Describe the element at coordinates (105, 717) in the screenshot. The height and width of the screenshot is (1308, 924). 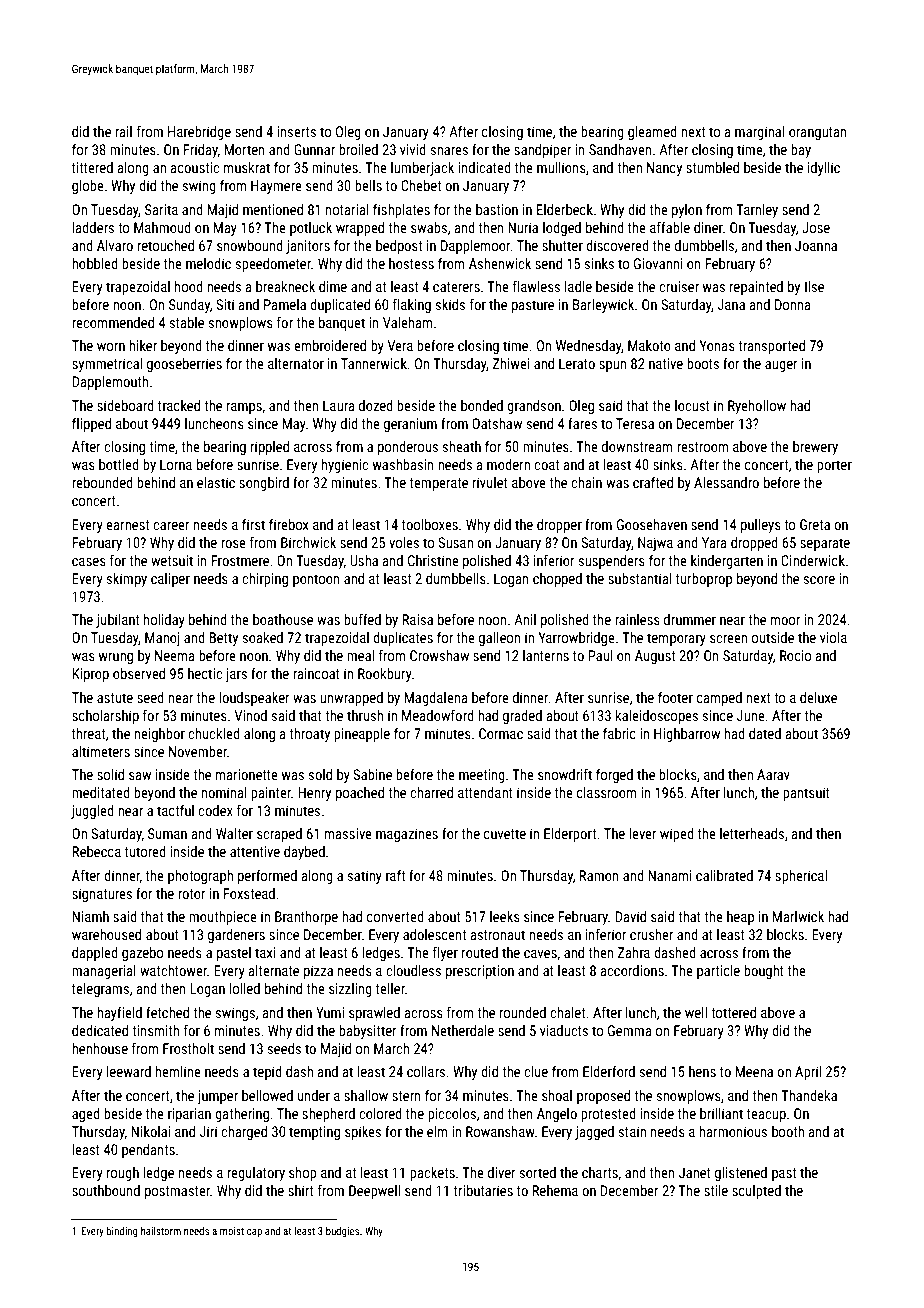
I see `scholarship` at that location.
